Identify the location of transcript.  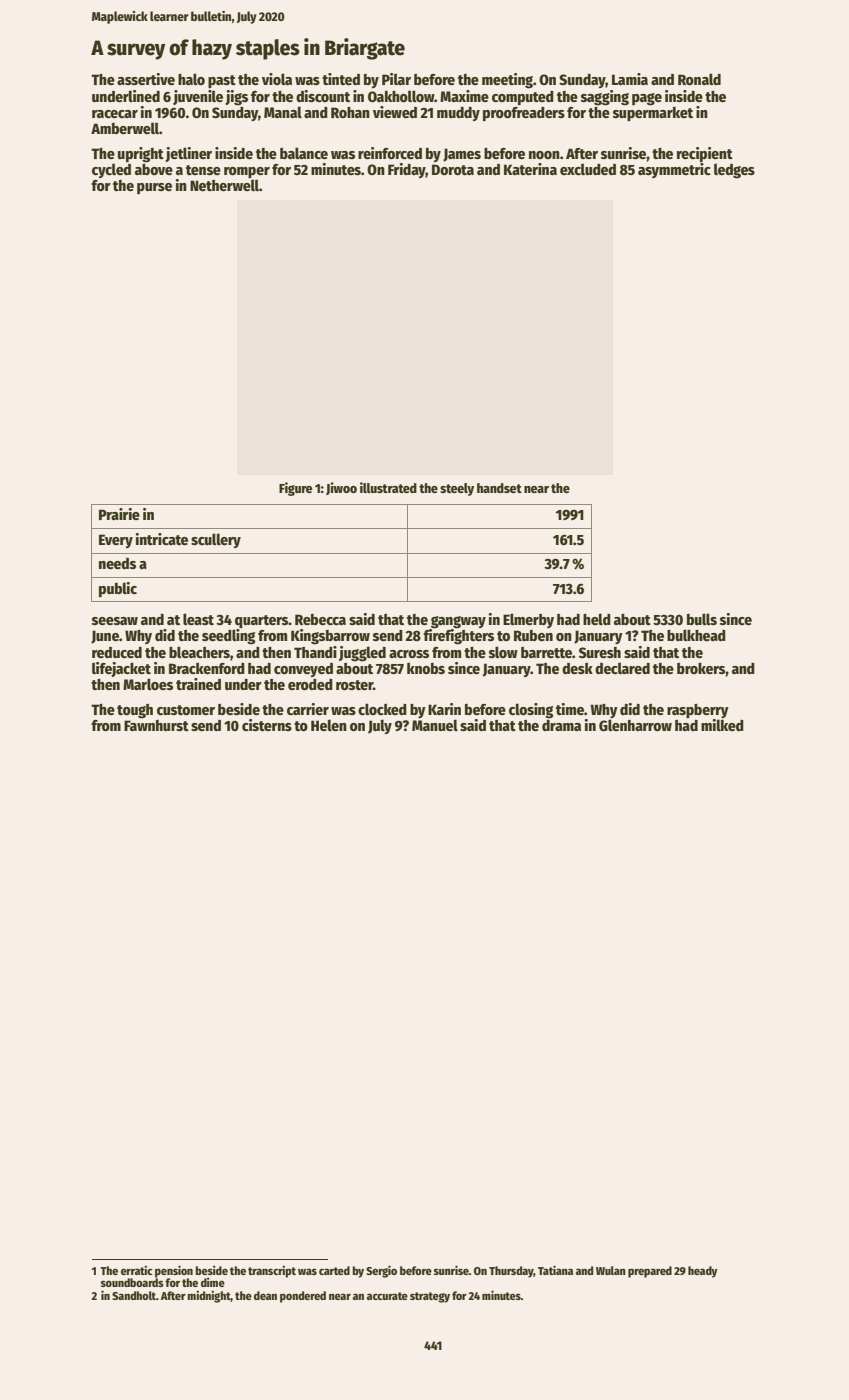
(272, 1271).
